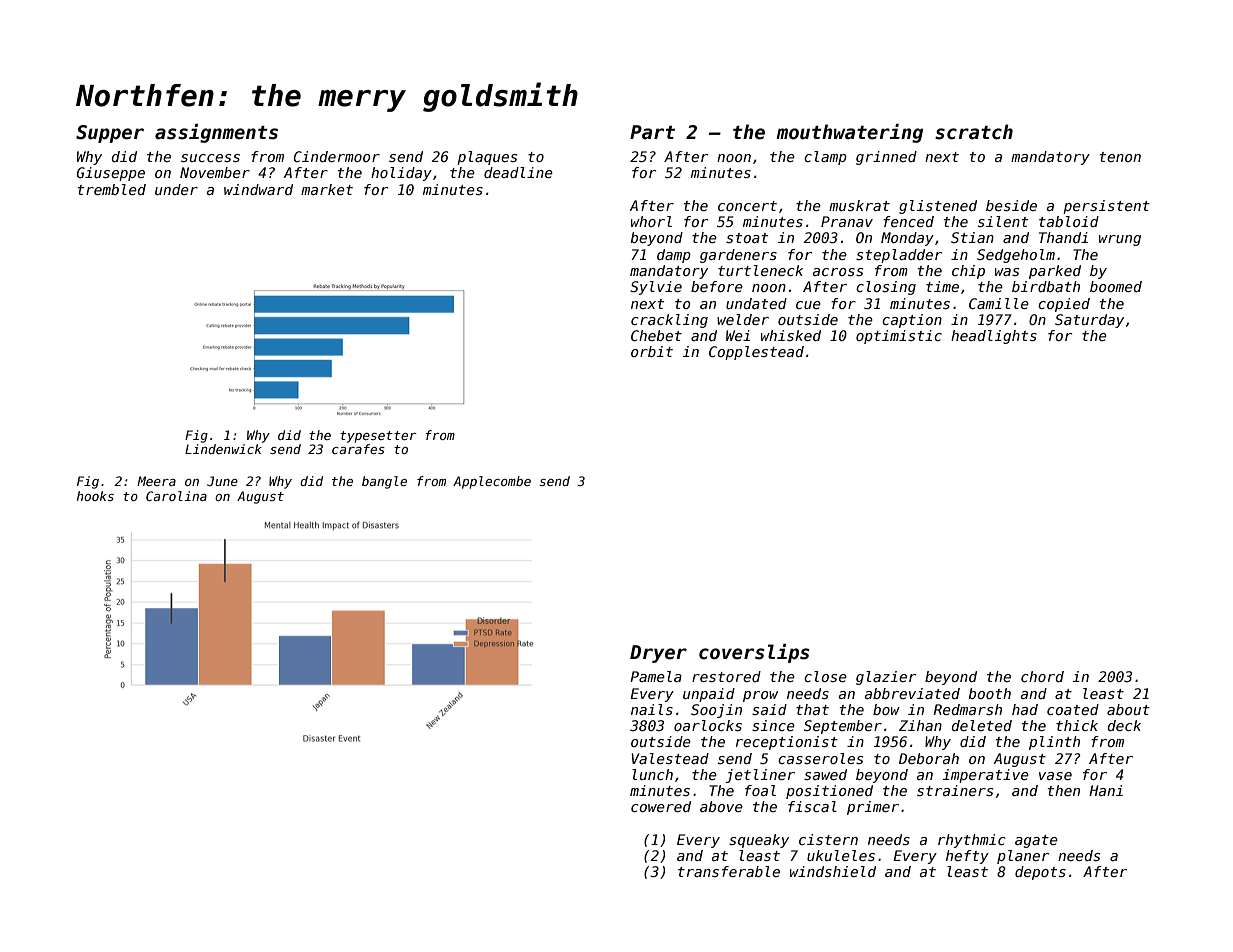 The height and width of the document is (952, 1233). What do you see at coordinates (223, 449) in the document?
I see `Lindenwick` at bounding box center [223, 449].
